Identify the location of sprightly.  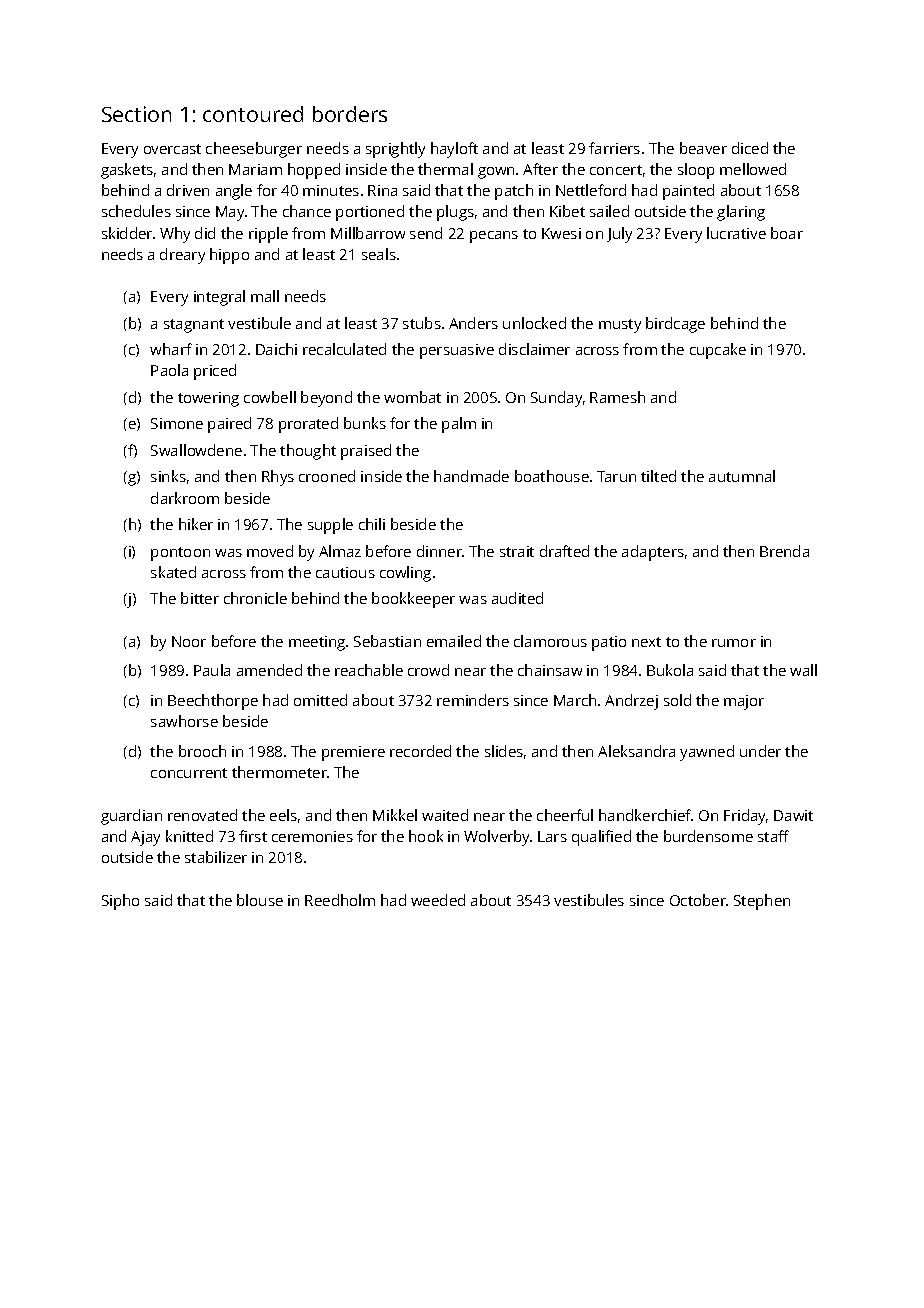
(395, 150).
